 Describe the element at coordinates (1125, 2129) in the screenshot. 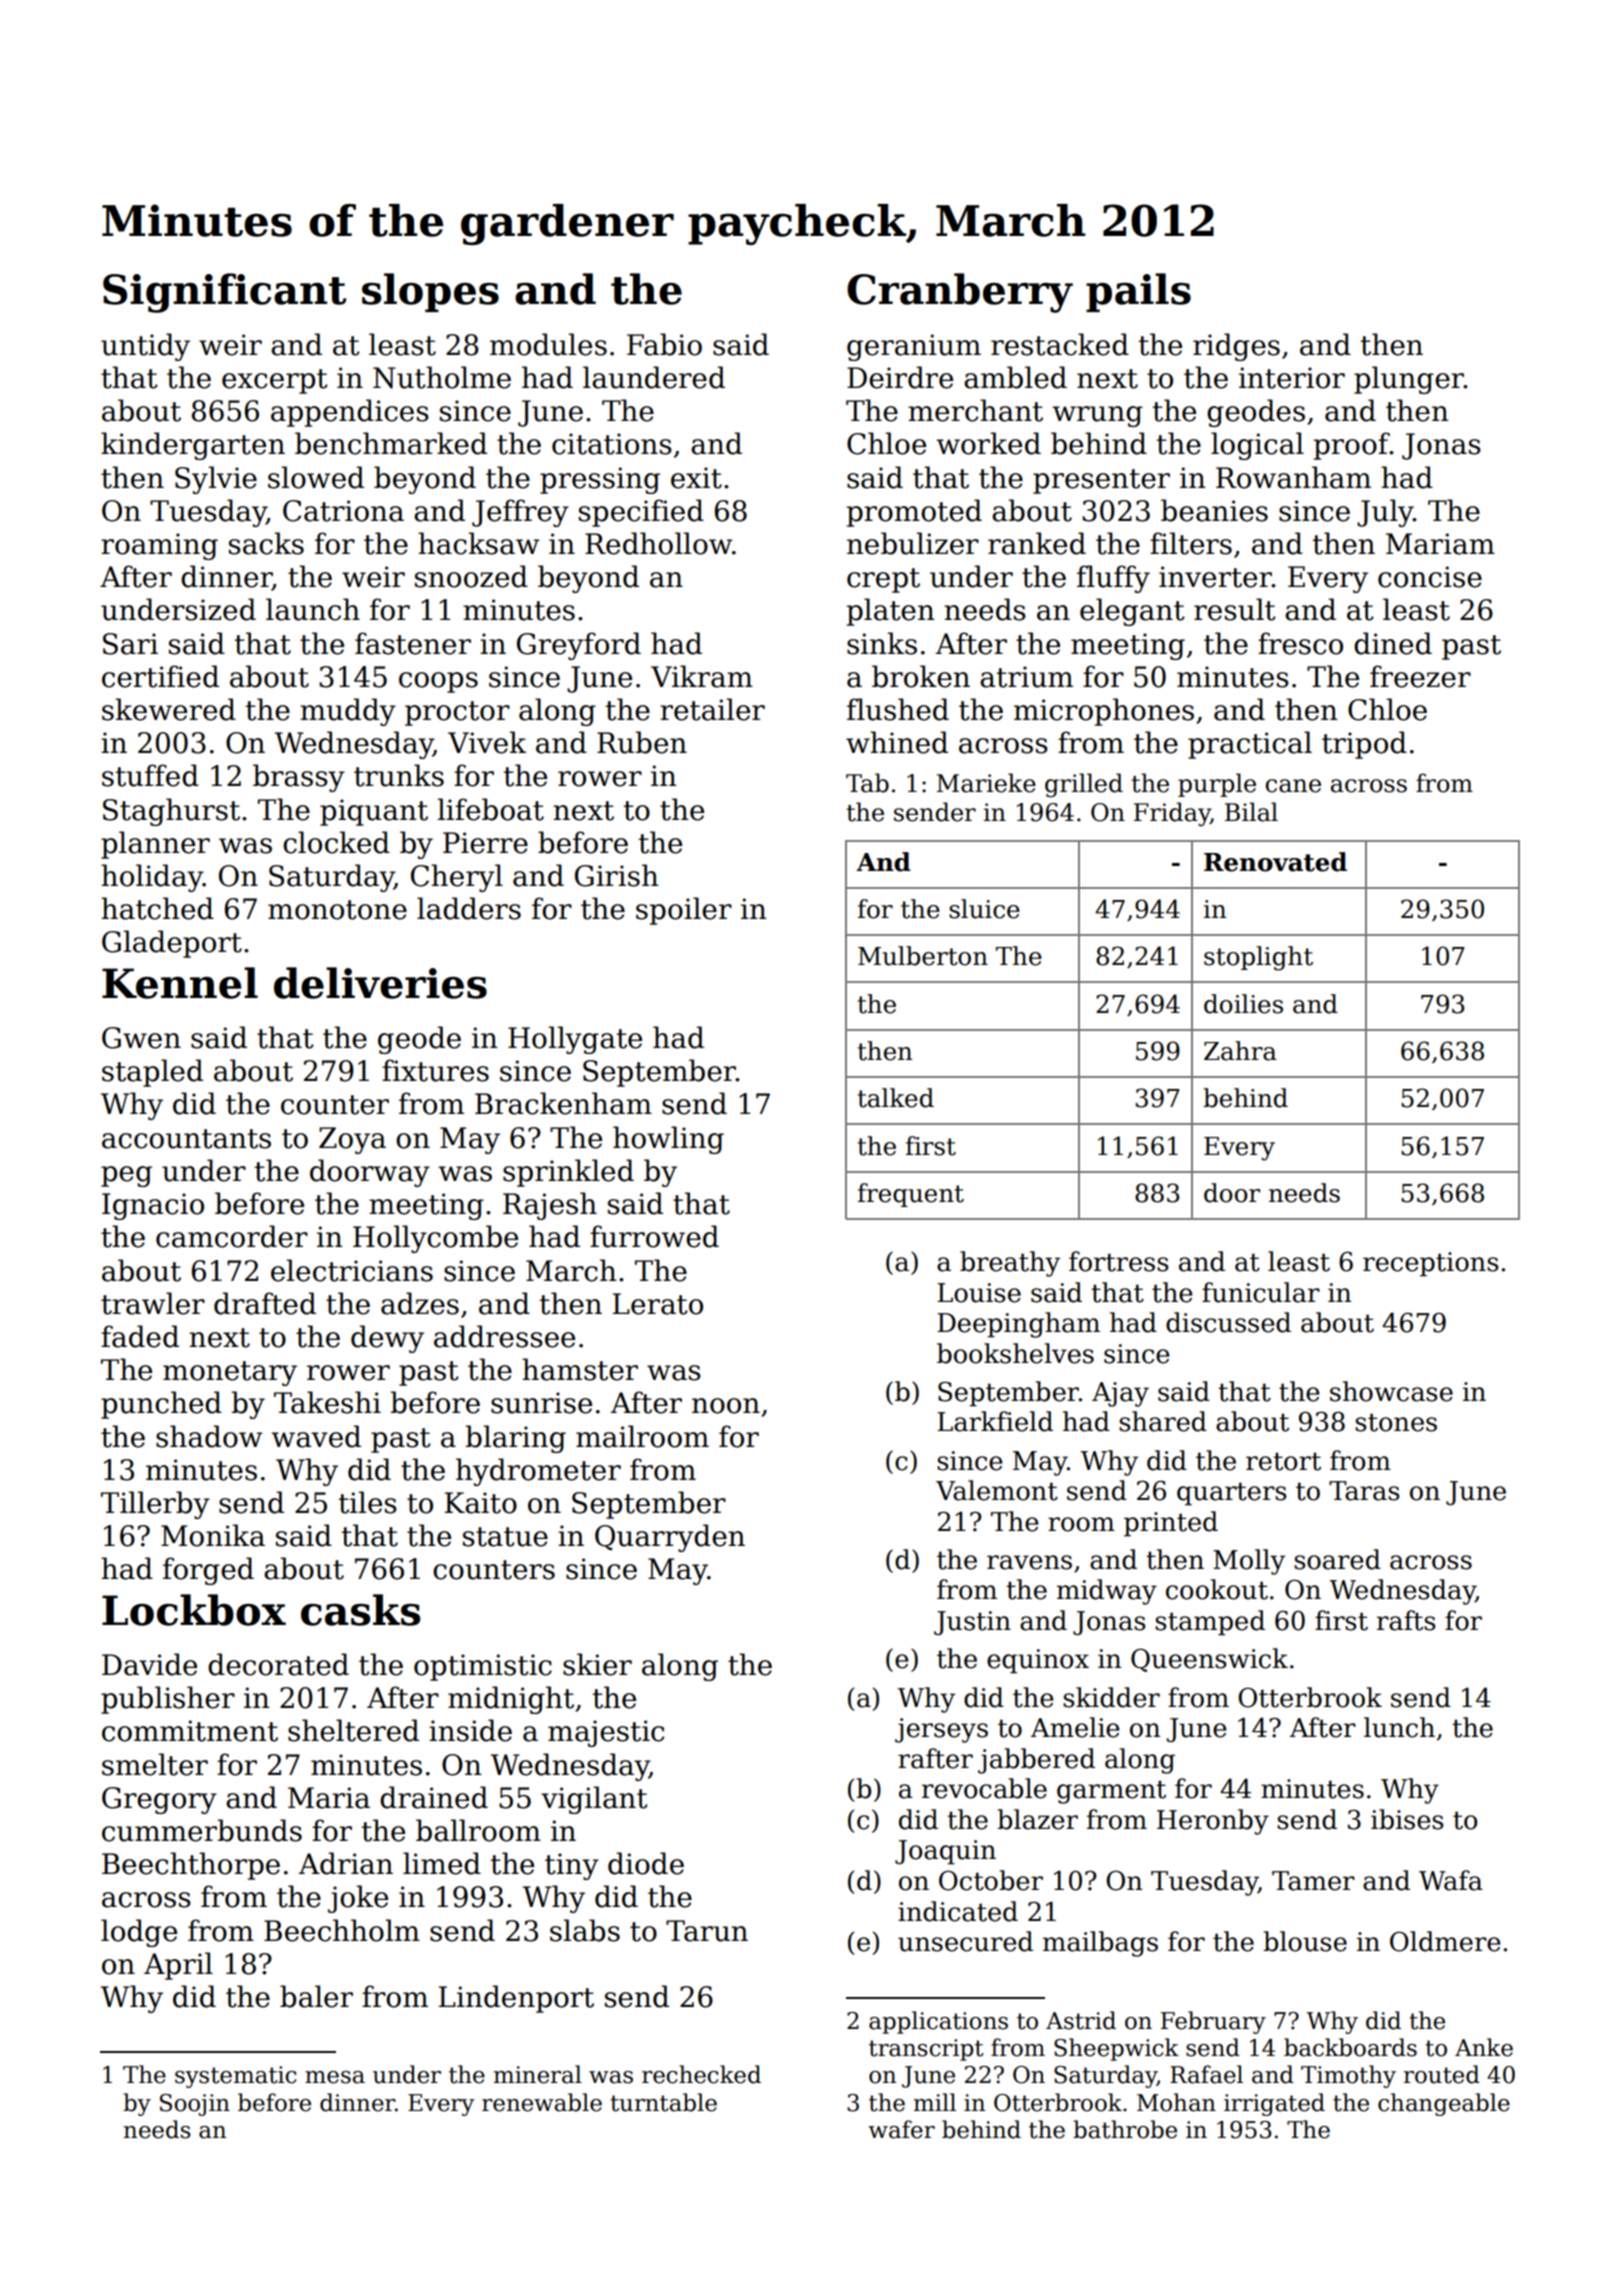

I see `bathrobe` at that location.
